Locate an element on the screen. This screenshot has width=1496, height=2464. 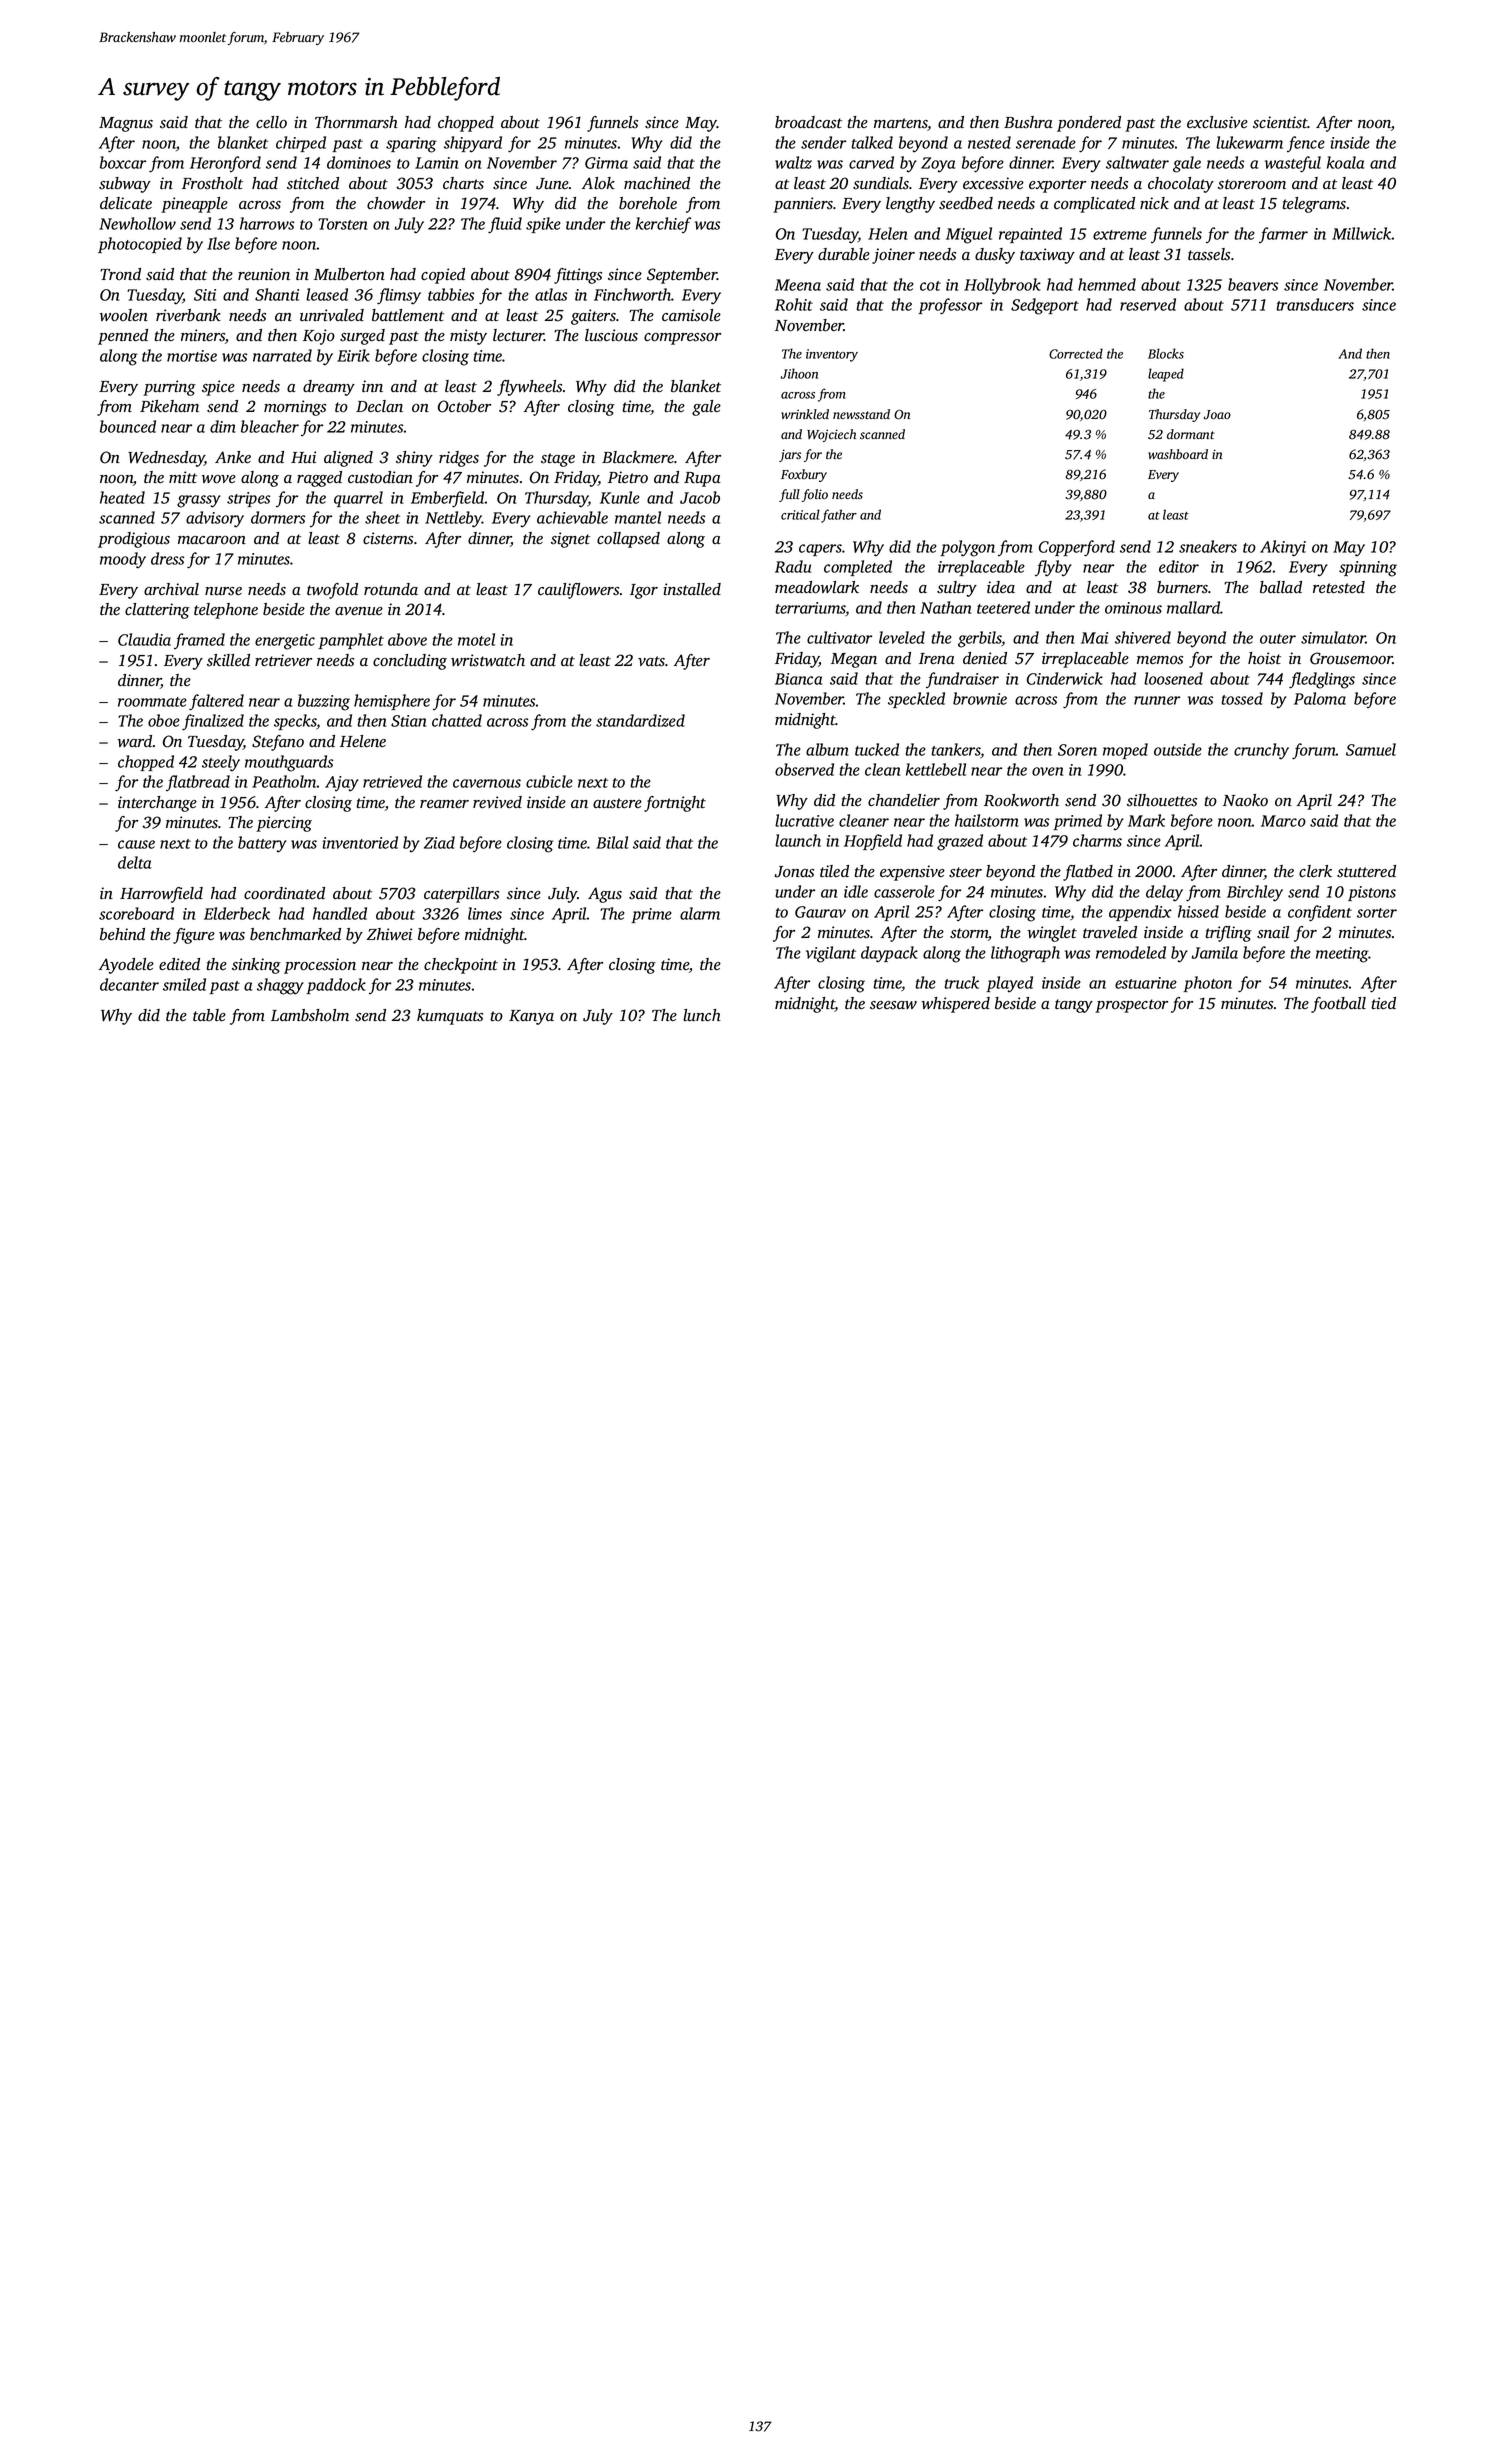
Paloma is located at coordinates (1320, 698).
